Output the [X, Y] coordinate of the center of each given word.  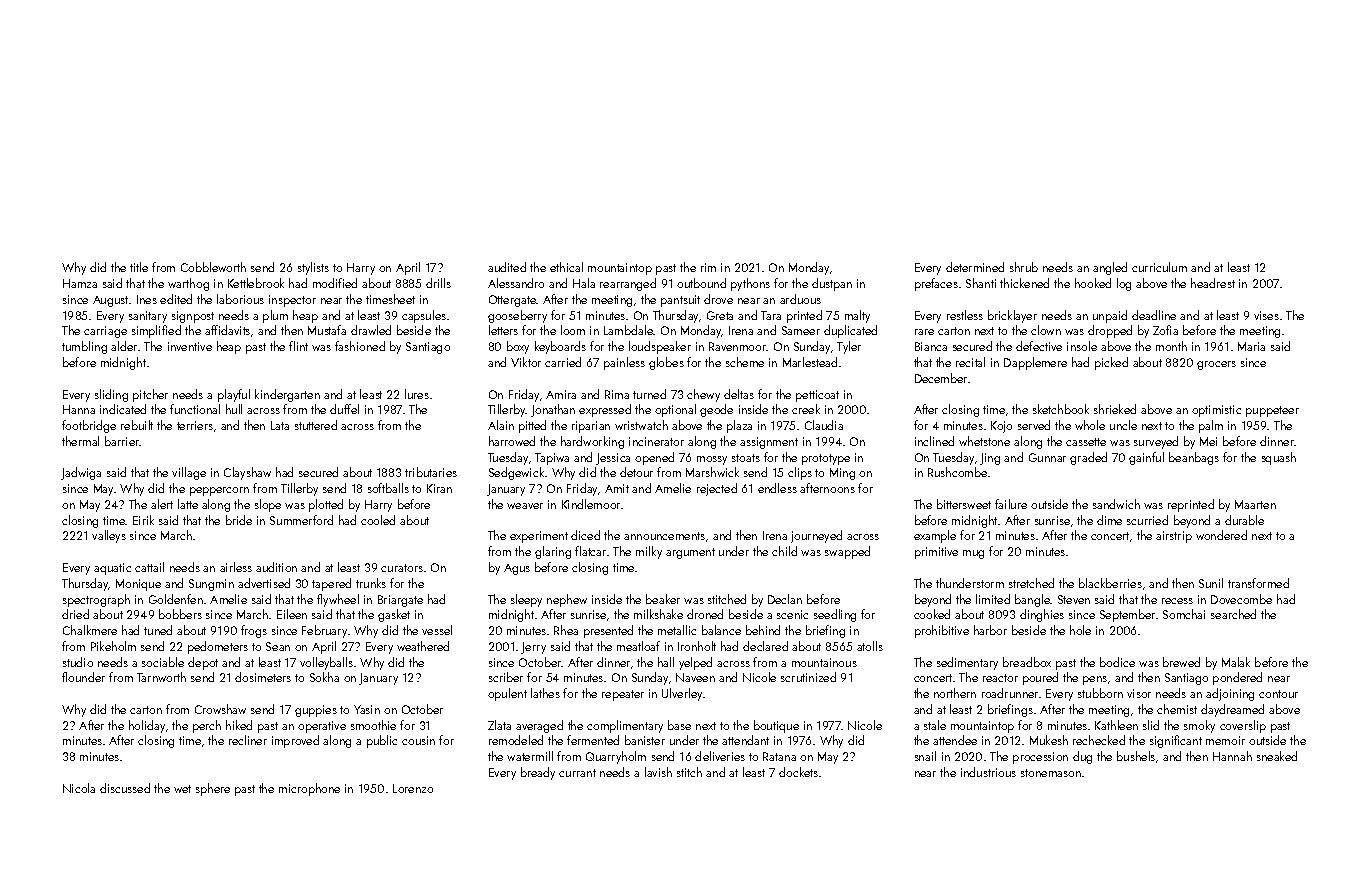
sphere [213, 789]
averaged [539, 726]
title [139, 267]
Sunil [1211, 583]
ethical [566, 267]
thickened [1024, 283]
